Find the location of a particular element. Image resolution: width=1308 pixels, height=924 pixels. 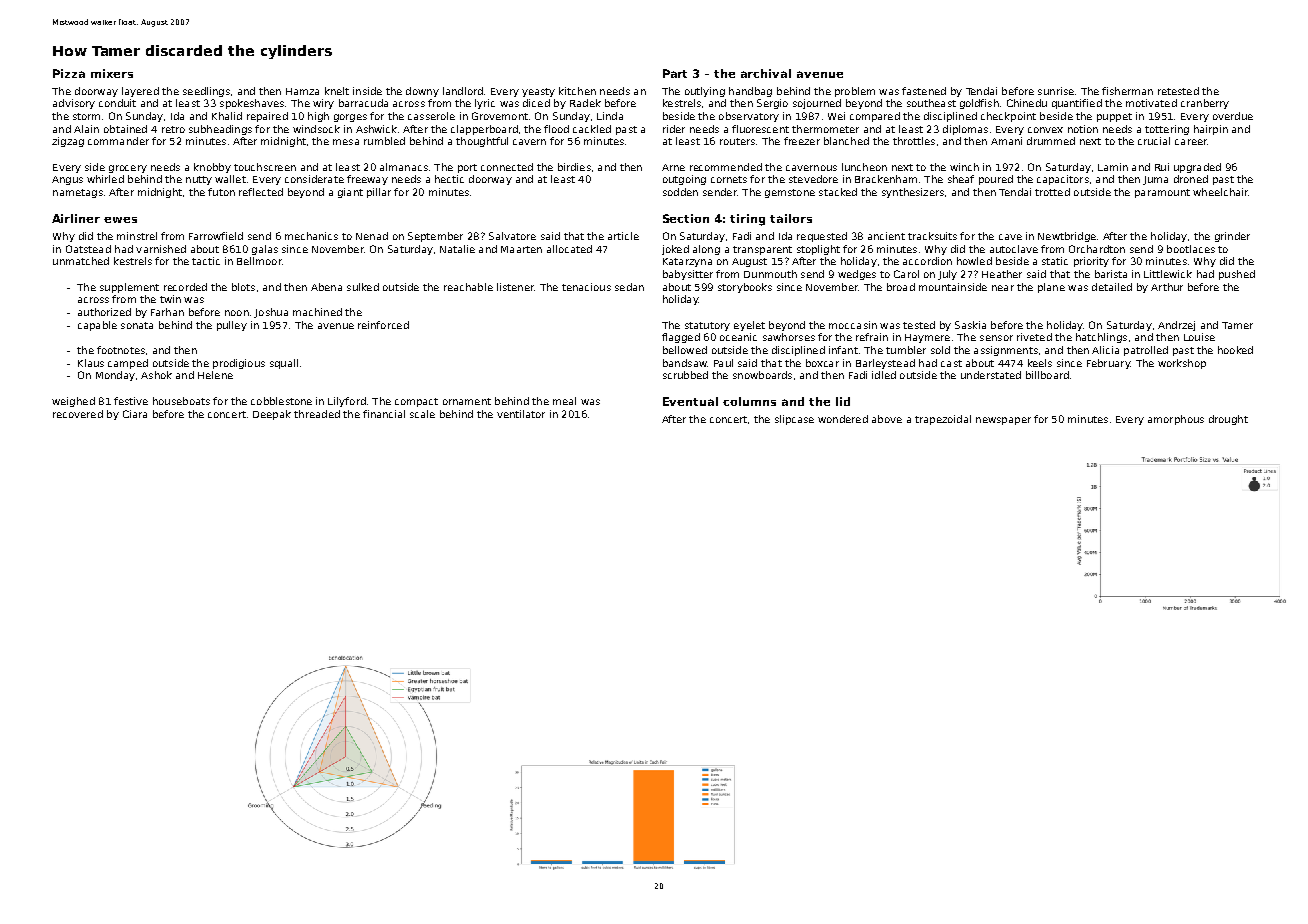

Ciara is located at coordinates (135, 414).
